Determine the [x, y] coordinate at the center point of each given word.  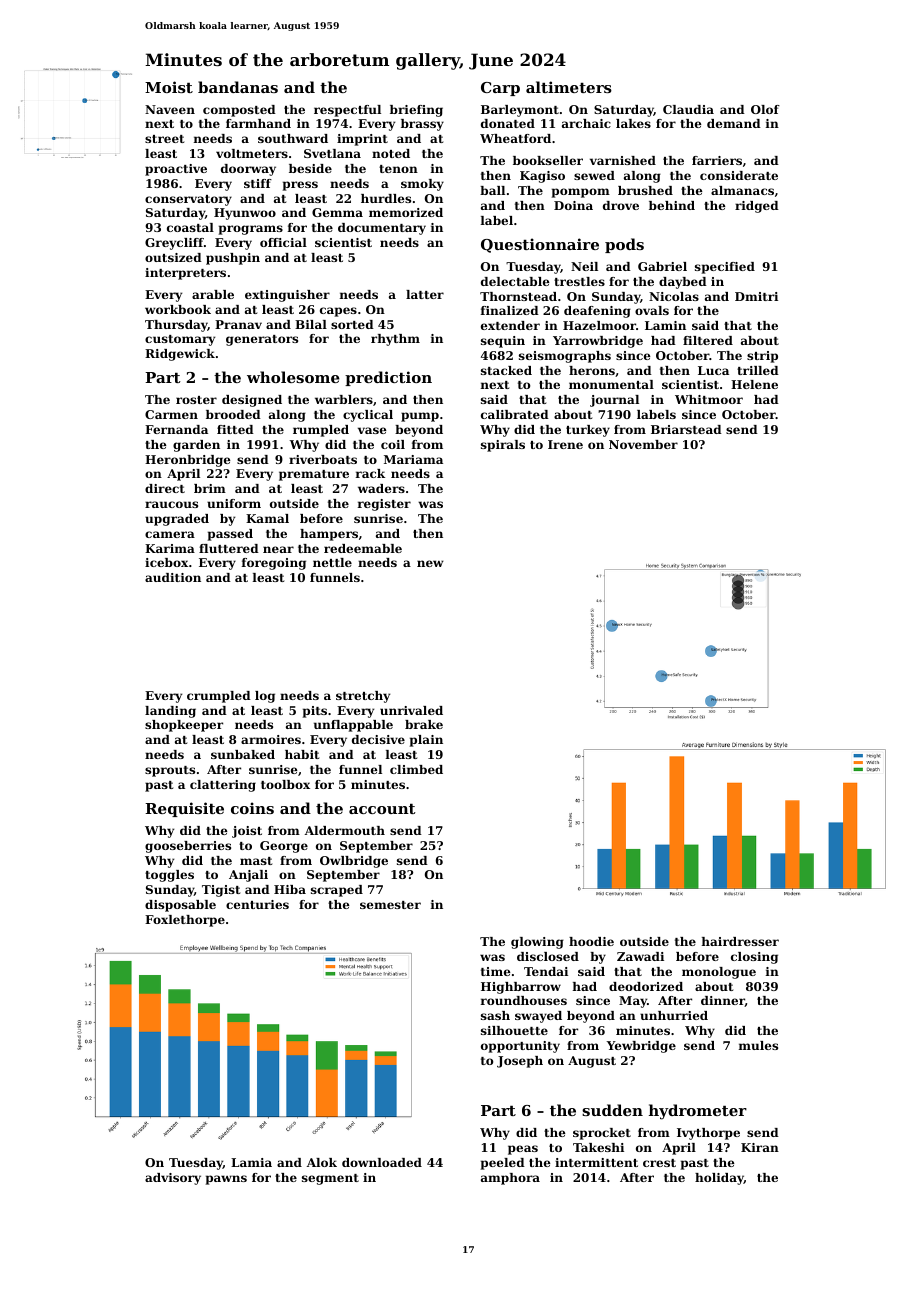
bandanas [238, 87]
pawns [226, 1180]
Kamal [267, 518]
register [384, 505]
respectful [347, 111]
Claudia [688, 109]
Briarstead [686, 429]
